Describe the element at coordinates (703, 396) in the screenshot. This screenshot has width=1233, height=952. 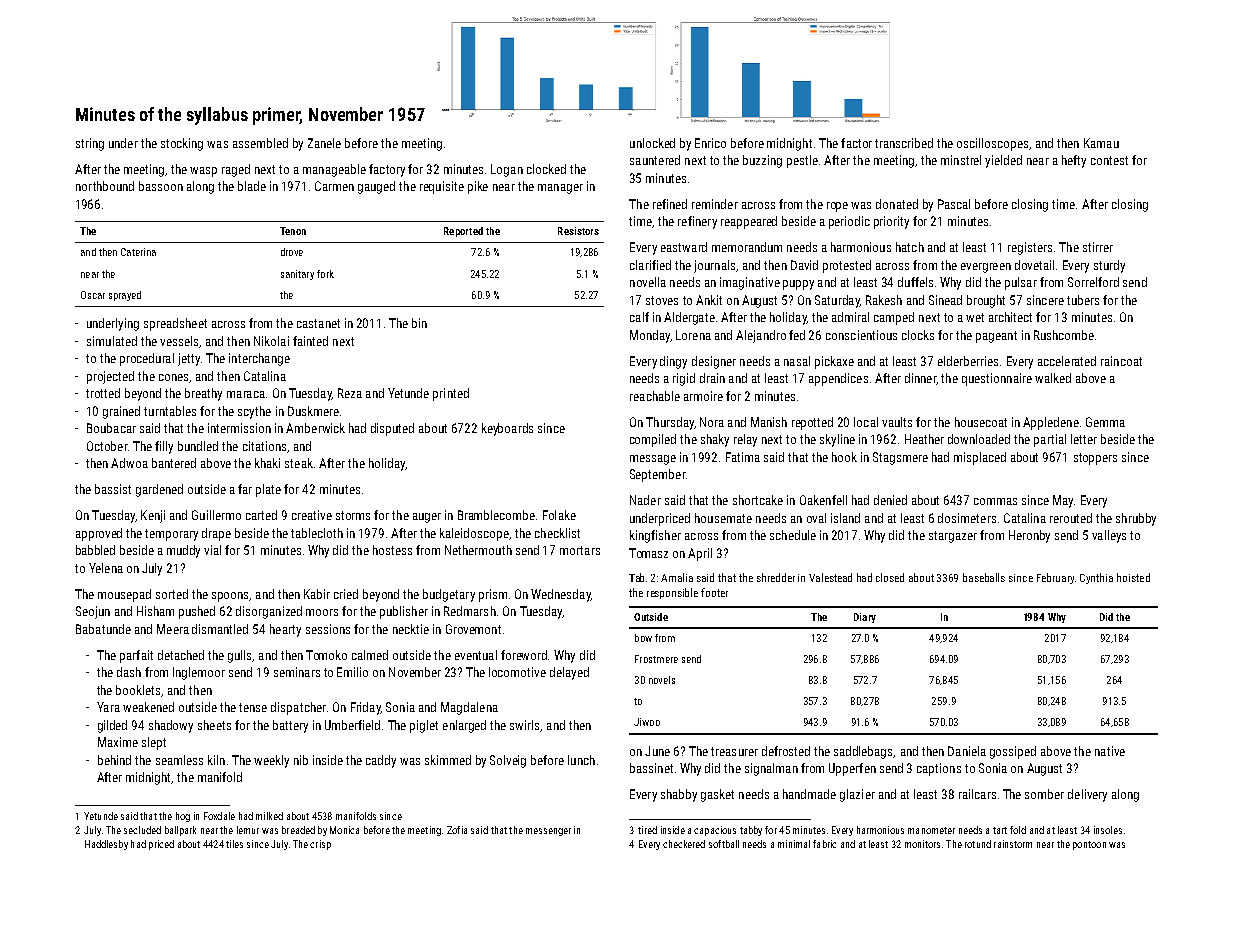
I see `armoire` at that location.
